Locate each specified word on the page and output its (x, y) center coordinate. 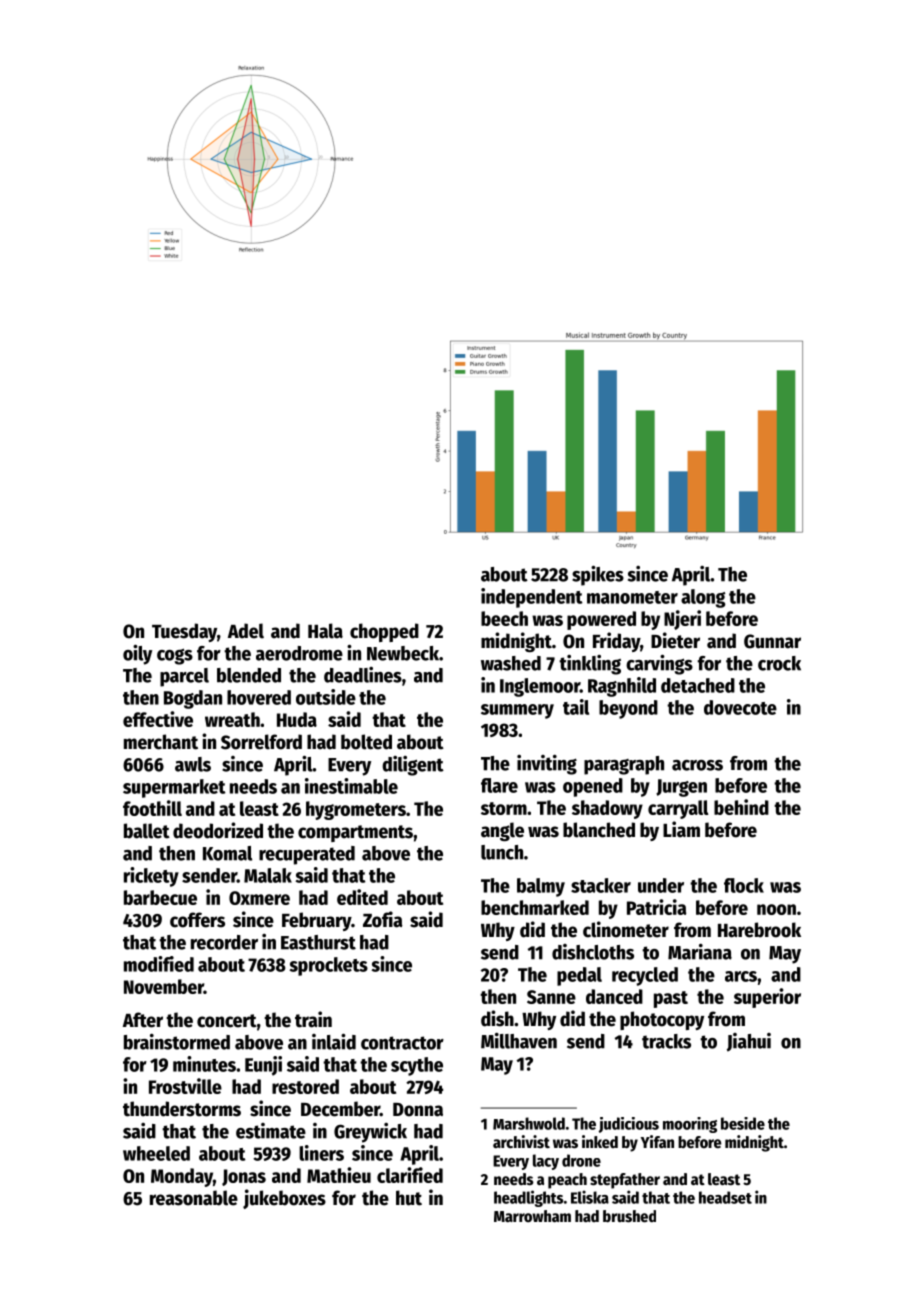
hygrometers (356, 810)
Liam (681, 829)
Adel (246, 631)
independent (532, 598)
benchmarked (535, 907)
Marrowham (532, 1216)
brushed (629, 1216)
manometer (632, 597)
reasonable (194, 1198)
